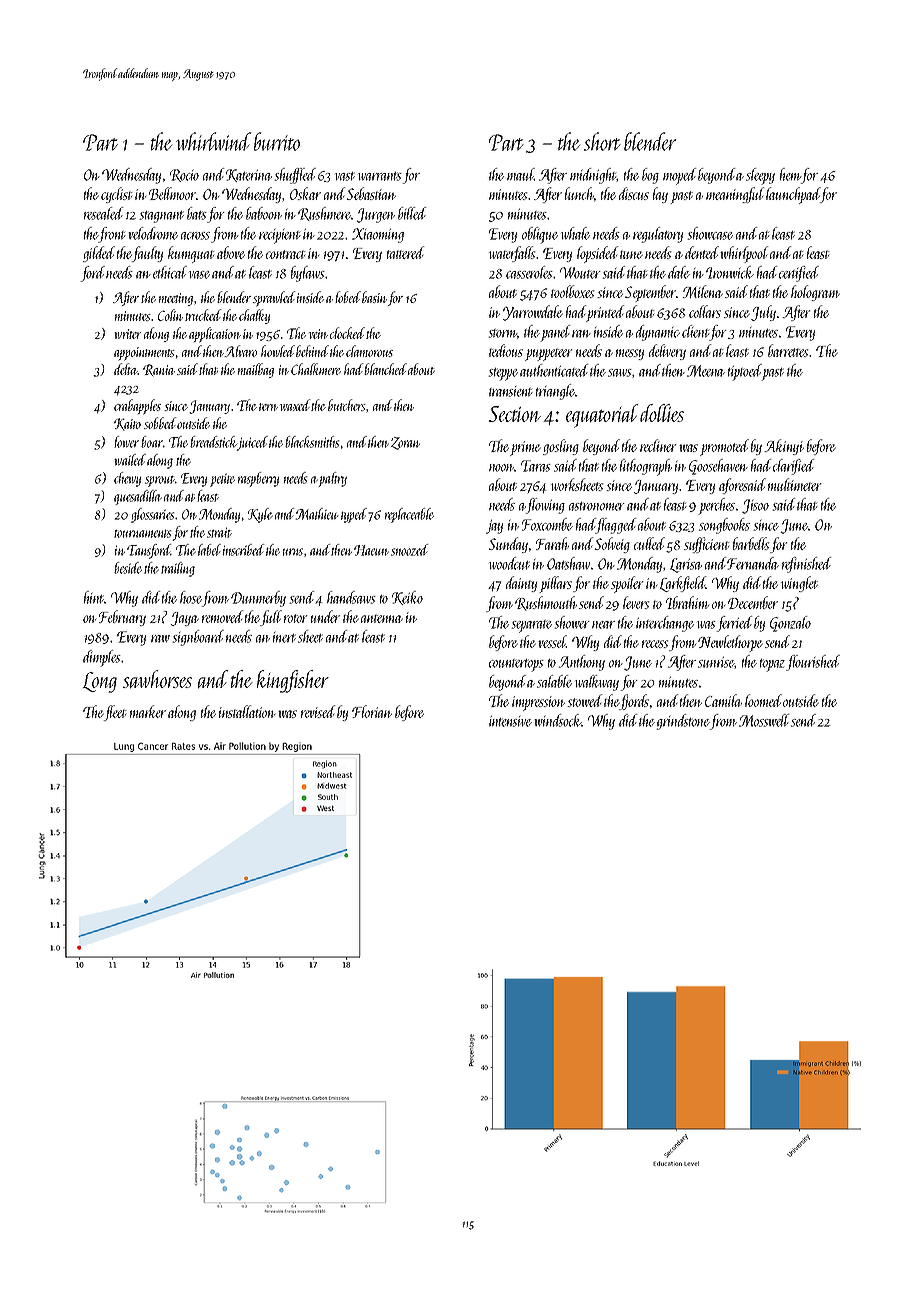  What do you see at coordinates (316, 369) in the screenshot?
I see `Chalkmere` at bounding box center [316, 369].
